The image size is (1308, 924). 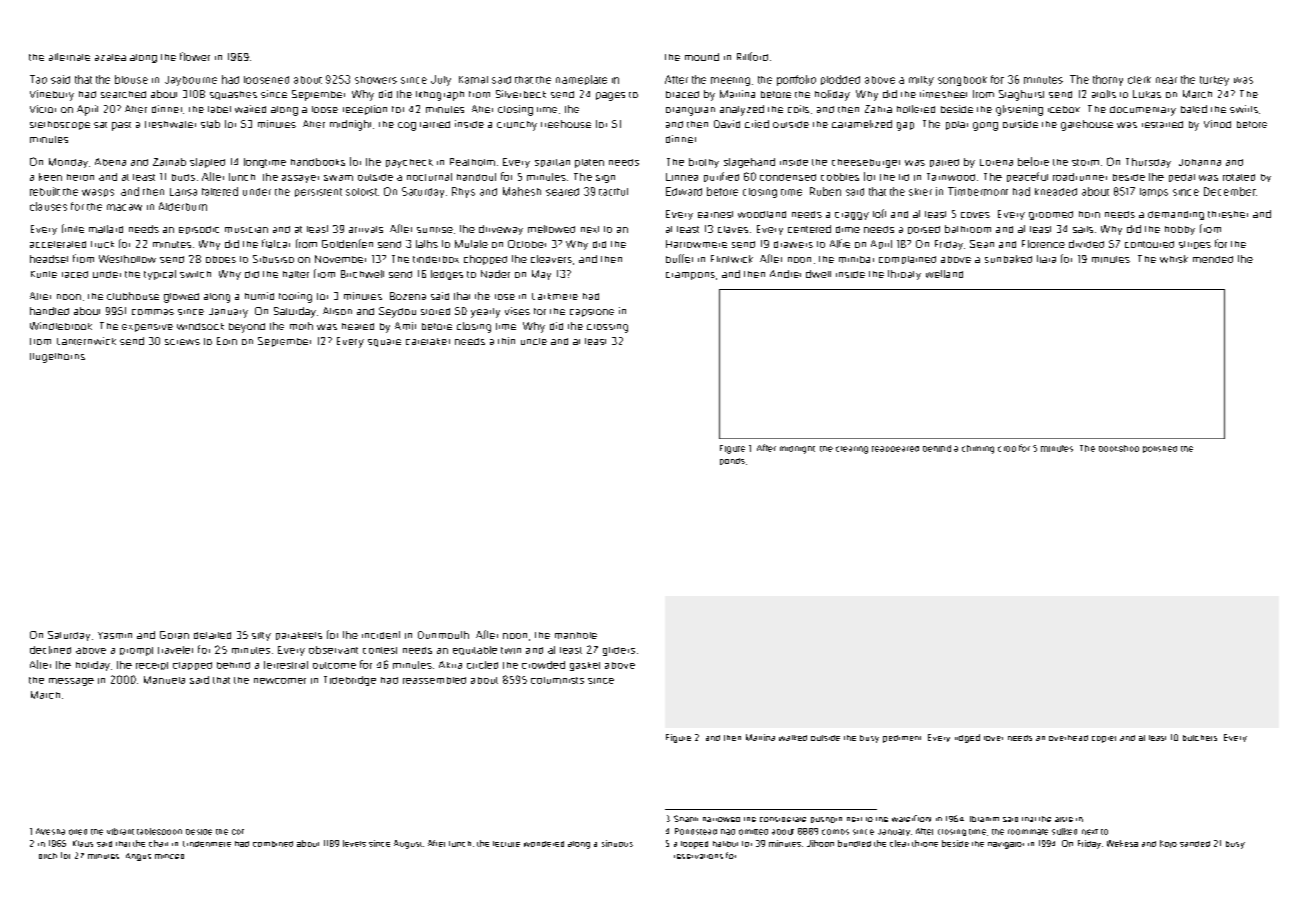 I want to click on expensive, so click(x=147, y=328).
